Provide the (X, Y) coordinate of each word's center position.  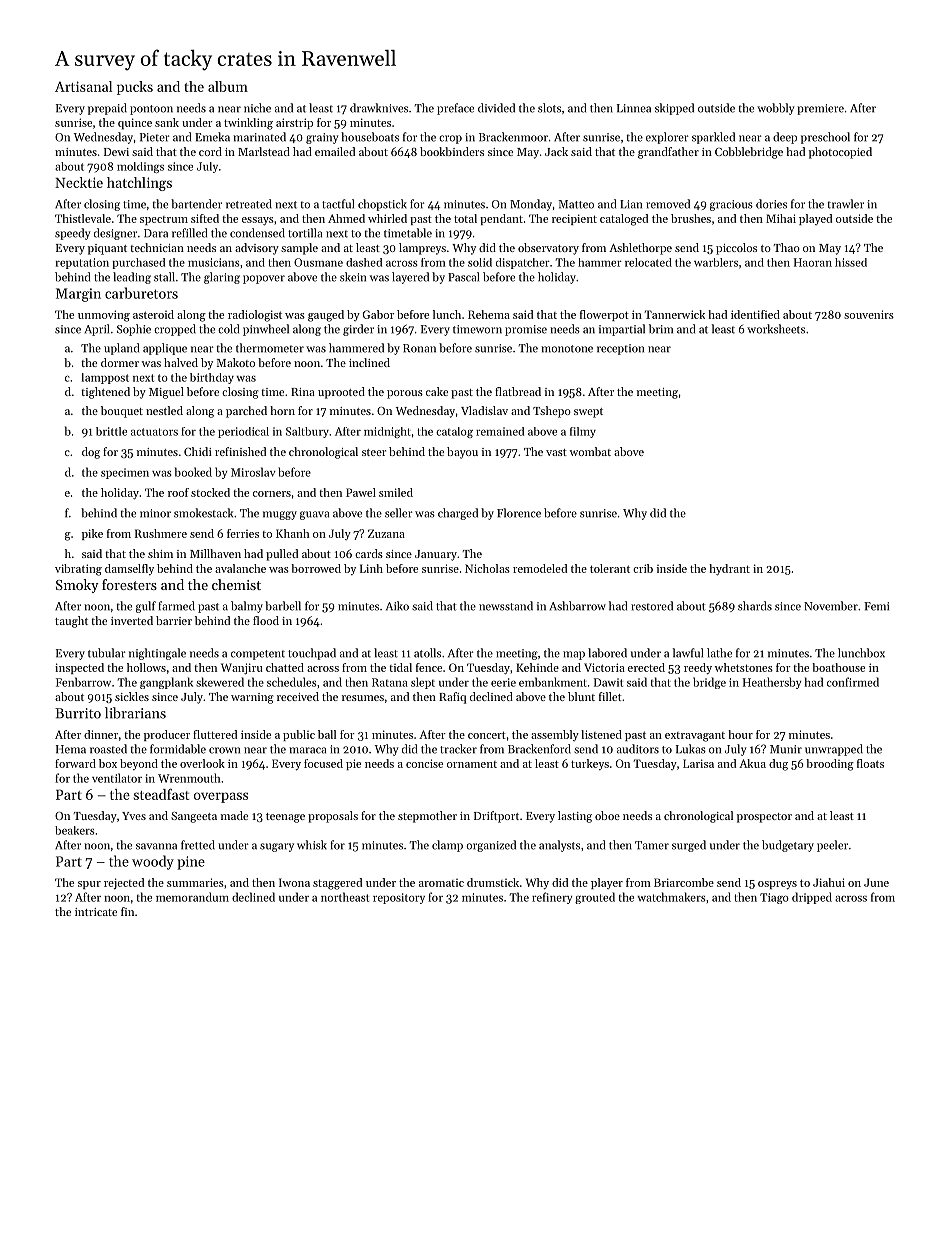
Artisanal (83, 86)
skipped (674, 109)
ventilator (117, 778)
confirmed (853, 682)
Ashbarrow (578, 606)
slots (549, 108)
